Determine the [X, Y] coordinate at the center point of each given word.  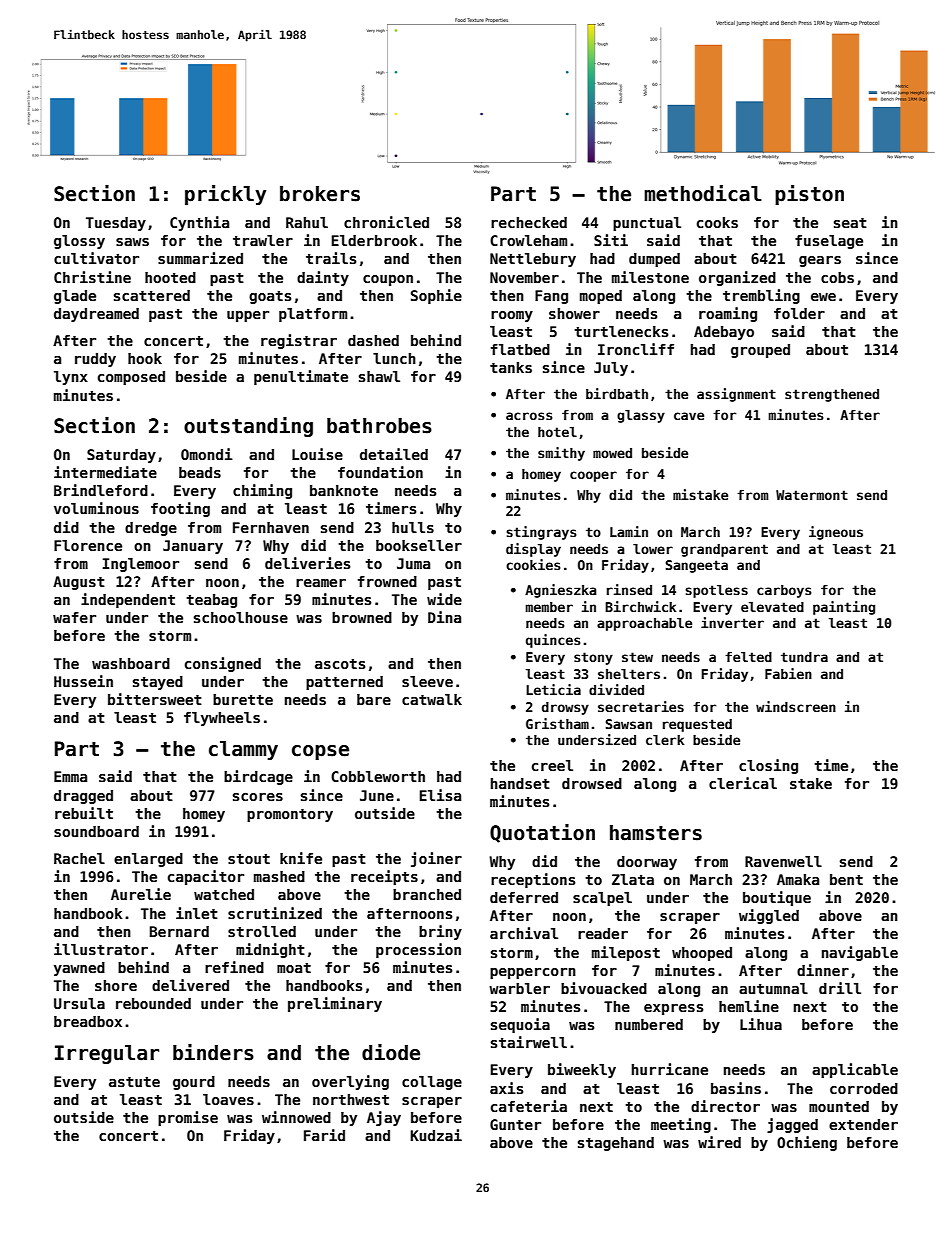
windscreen [796, 706]
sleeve [427, 681]
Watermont [812, 495]
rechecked [529, 222]
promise [188, 1118]
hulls [413, 527]
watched [224, 894]
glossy [79, 242]
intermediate [105, 472]
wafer [74, 617]
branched [427, 894]
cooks [717, 222]
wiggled [769, 916]
